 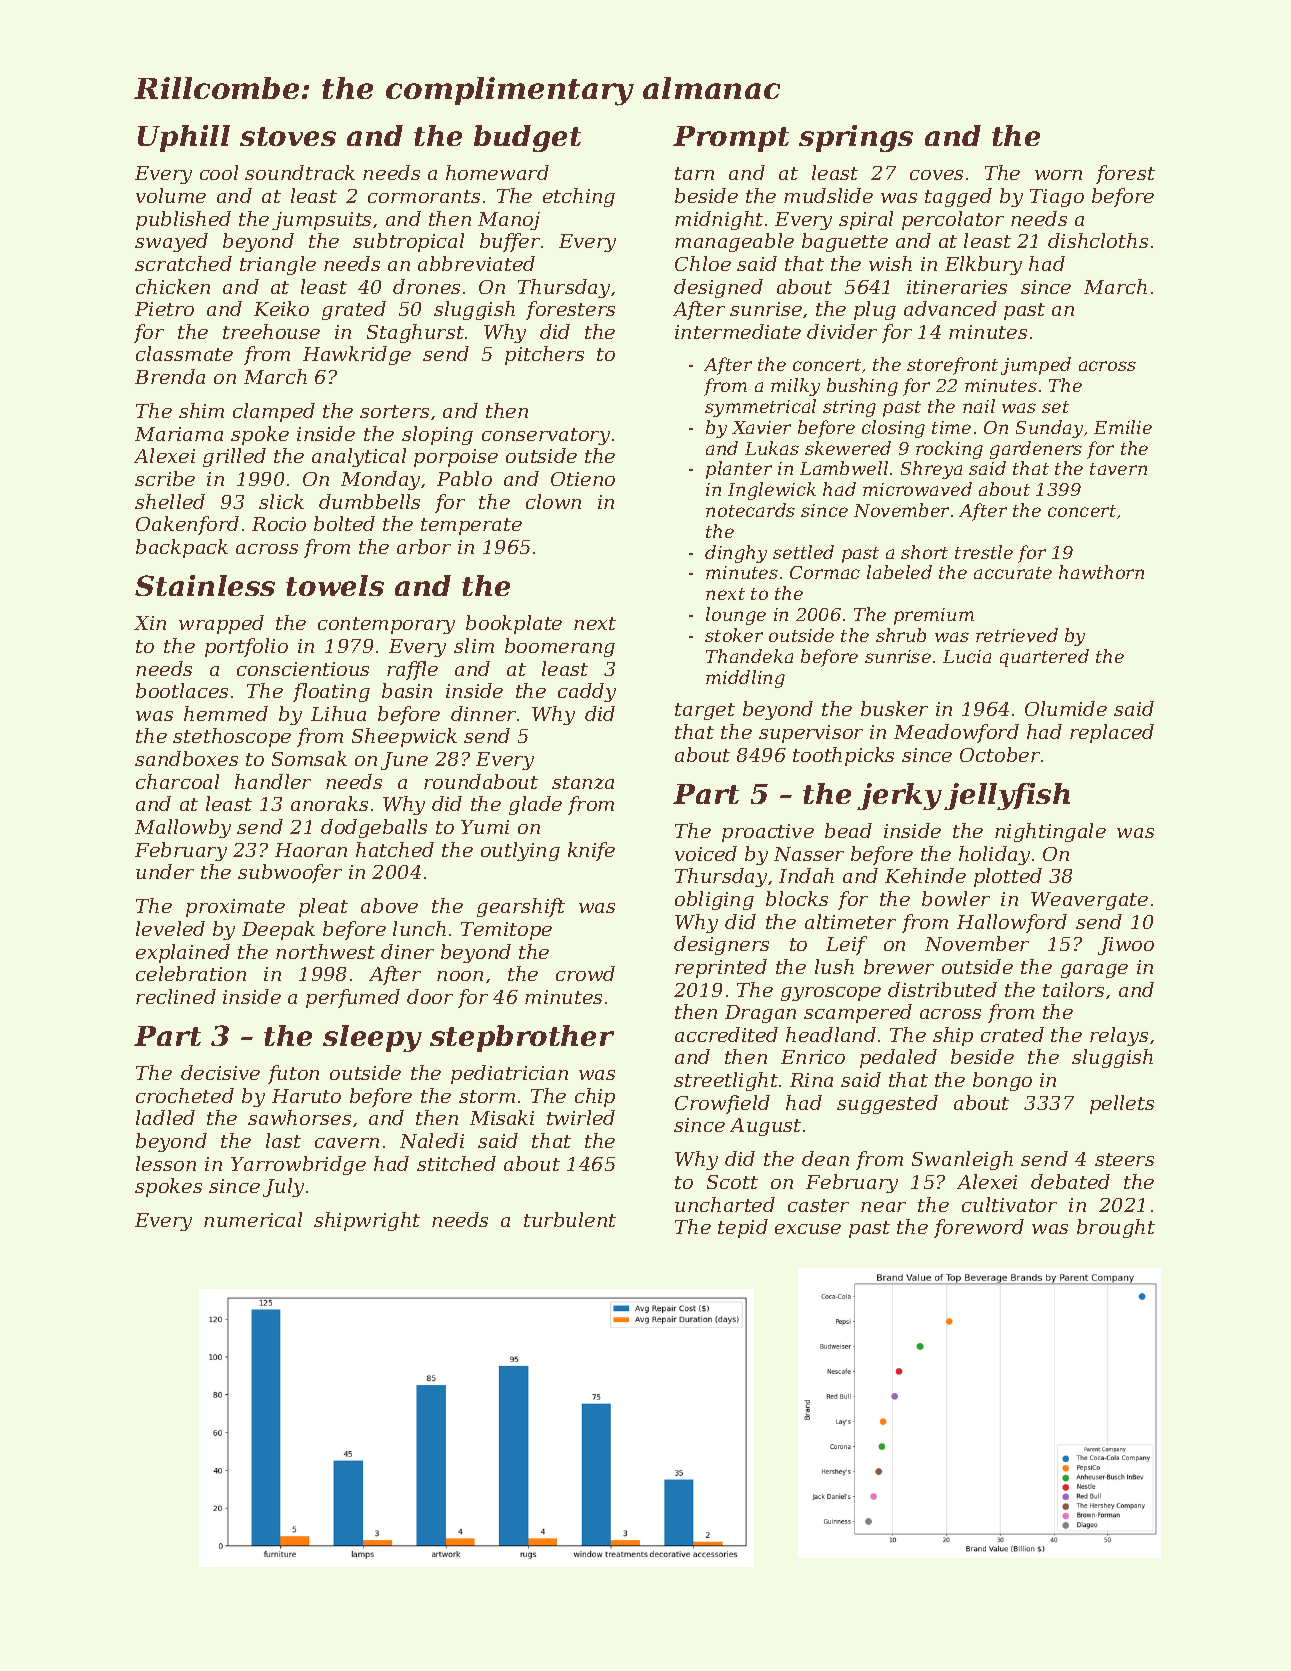 I want to click on jumped, so click(x=1036, y=366).
